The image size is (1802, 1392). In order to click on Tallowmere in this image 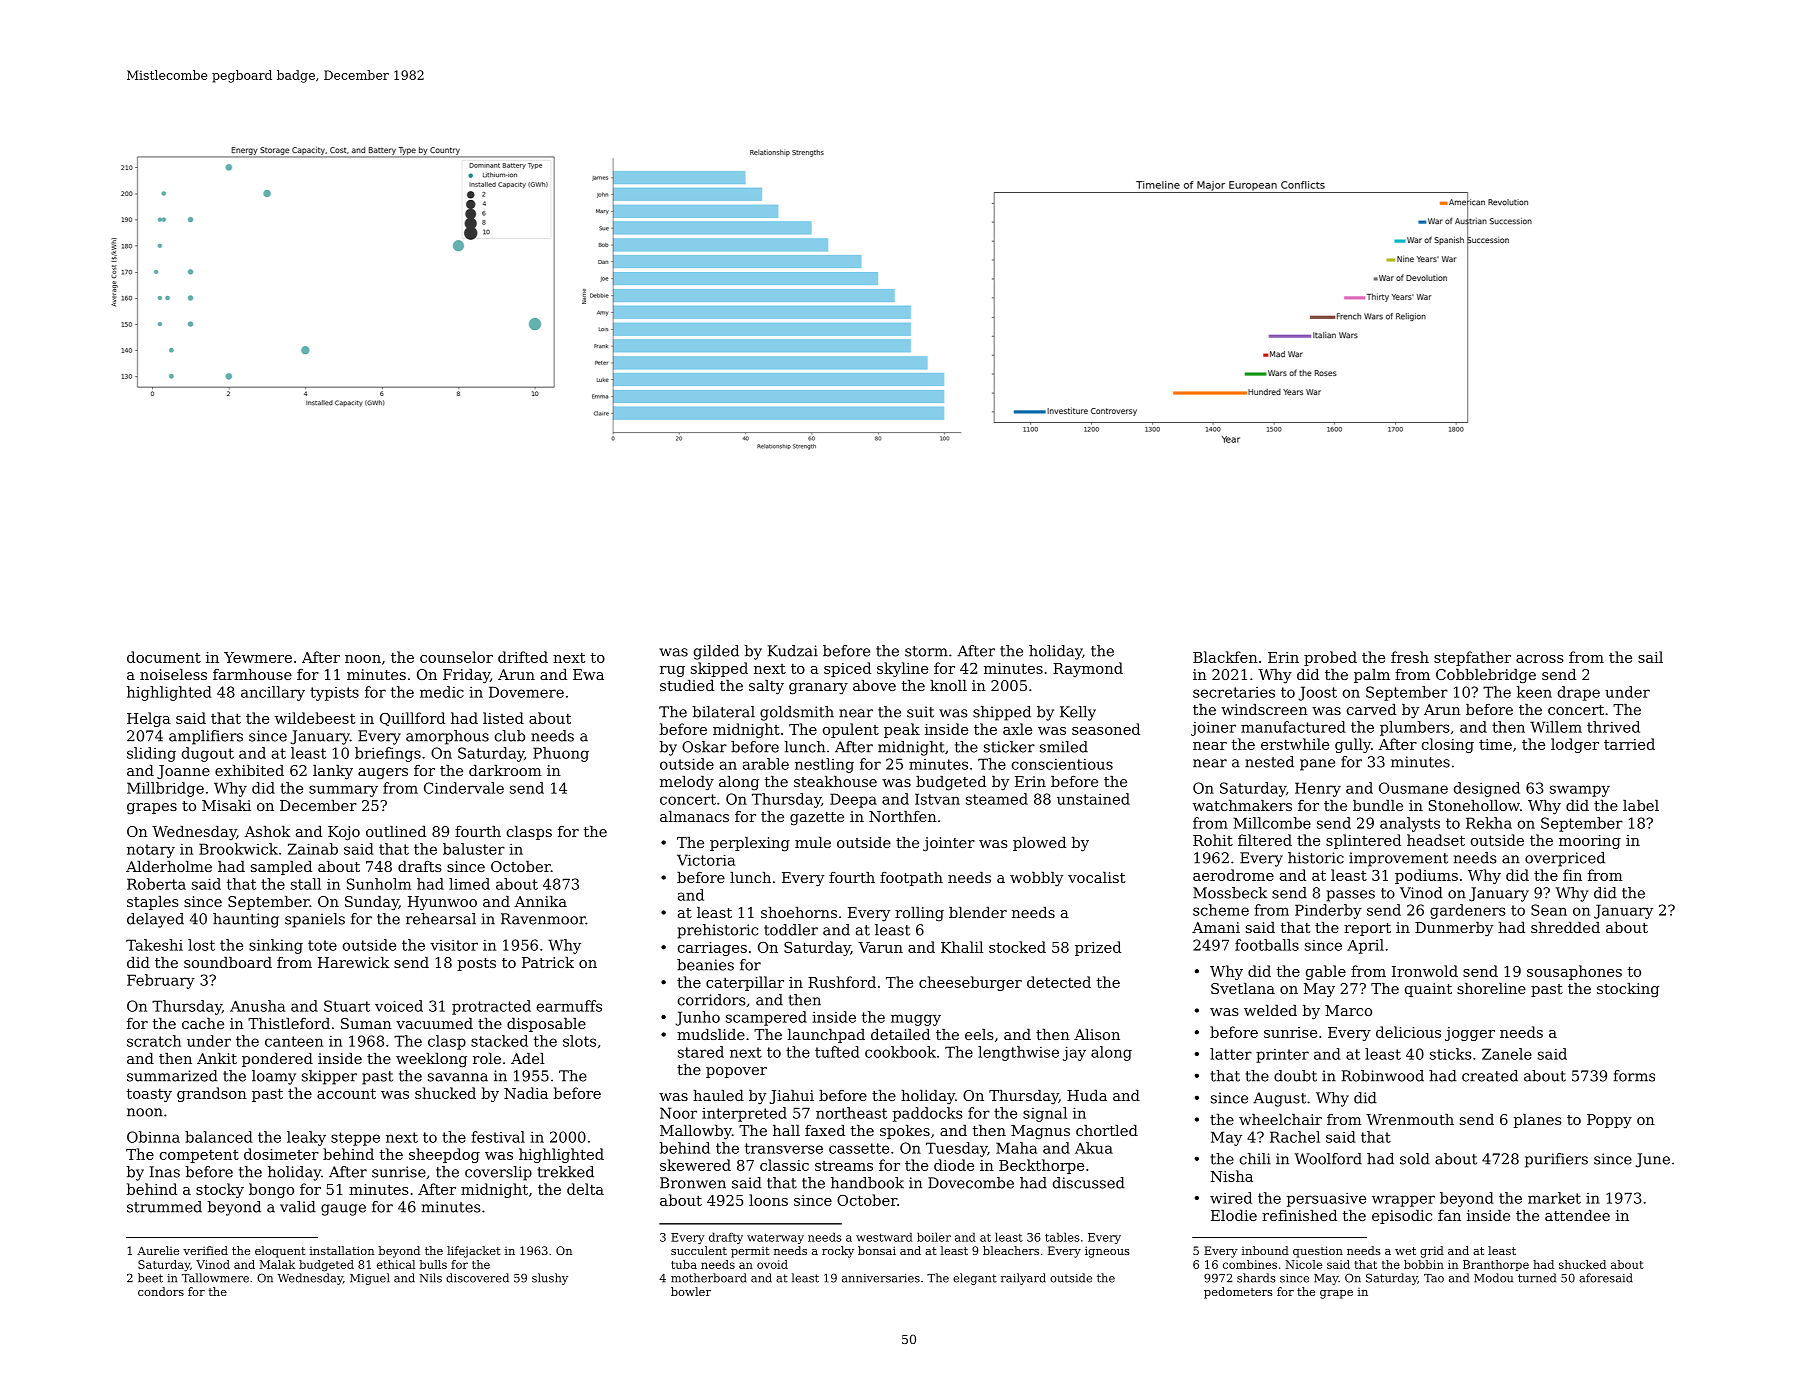, I will do `click(215, 1278)`.
